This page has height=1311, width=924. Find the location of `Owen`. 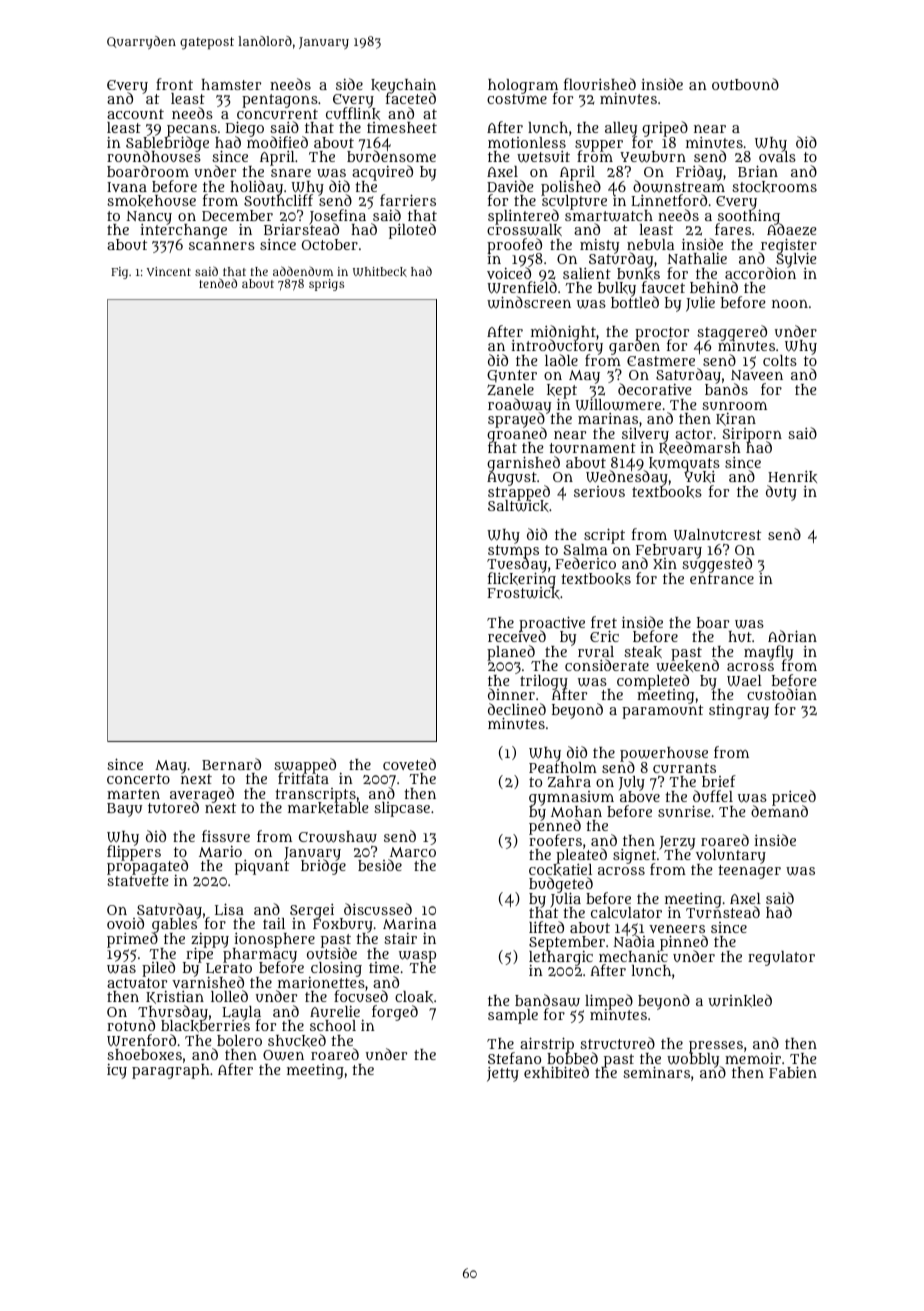

Owen is located at coordinates (283, 1055).
